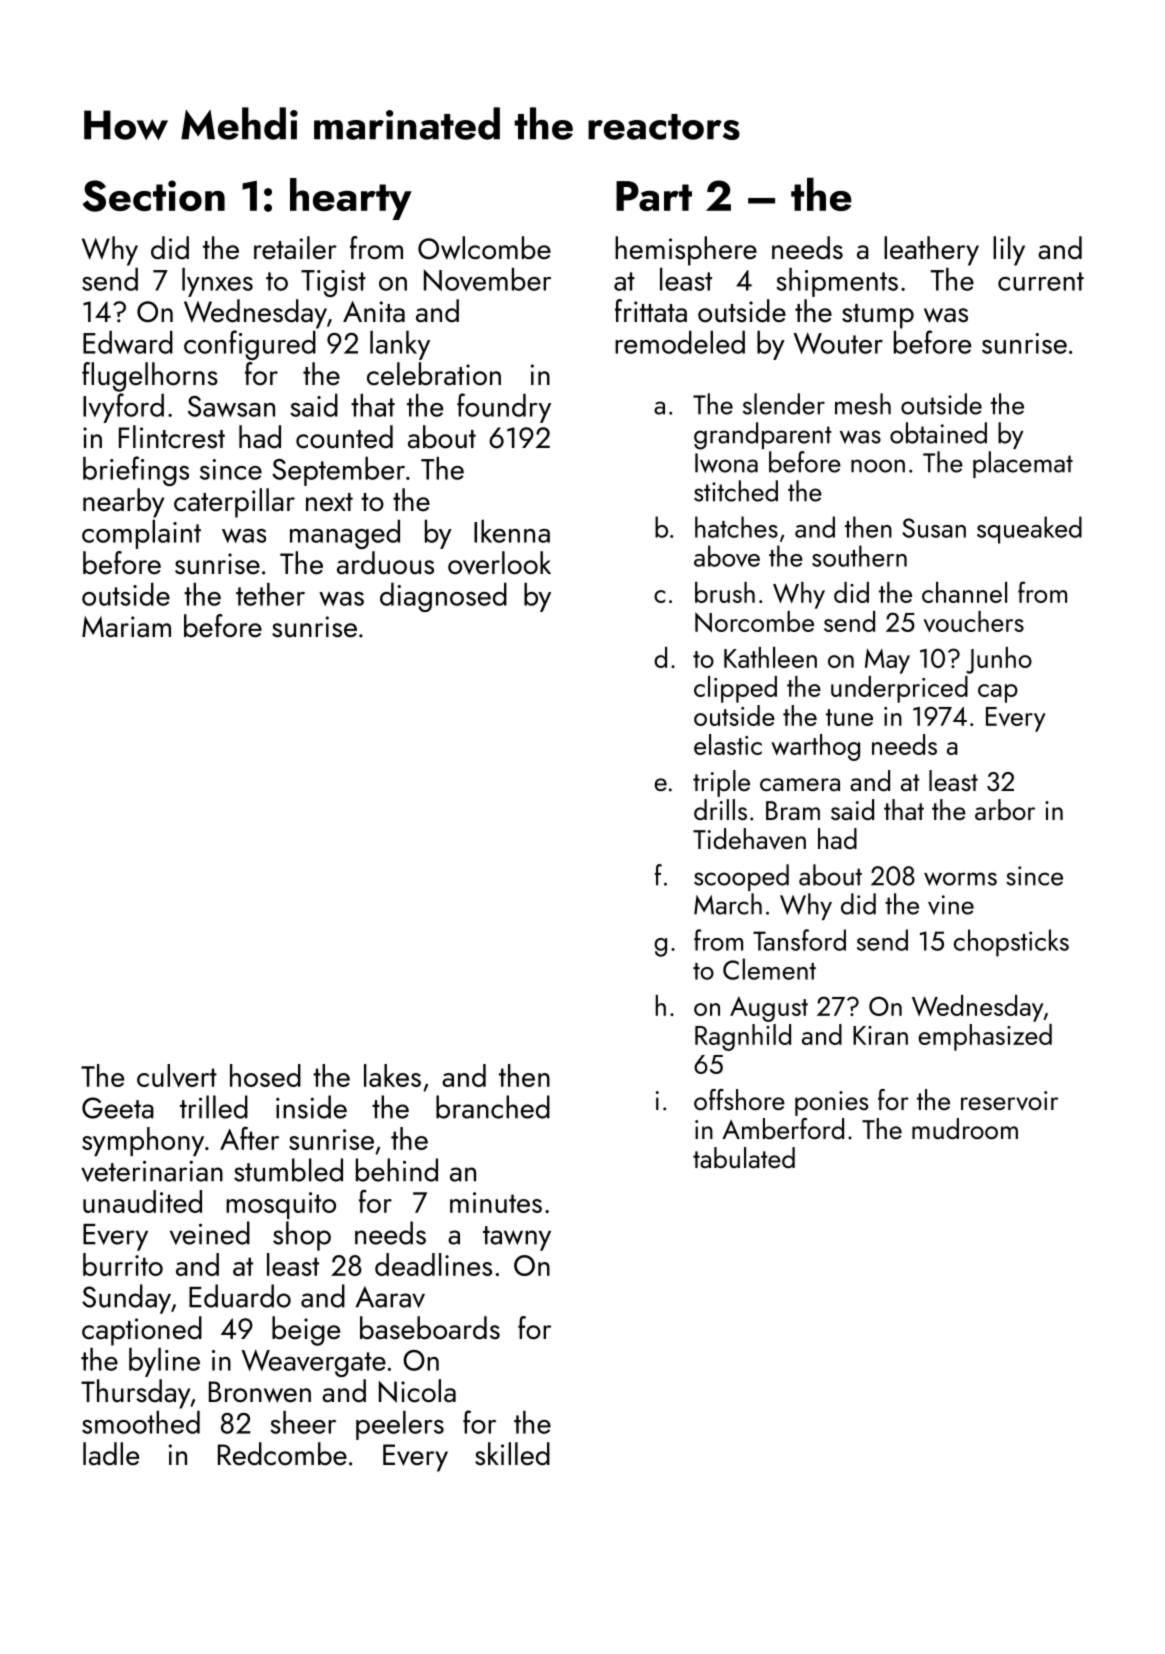 This screenshot has height=1654, width=1165. What do you see at coordinates (443, 597) in the screenshot?
I see `diagnosed` at bounding box center [443, 597].
